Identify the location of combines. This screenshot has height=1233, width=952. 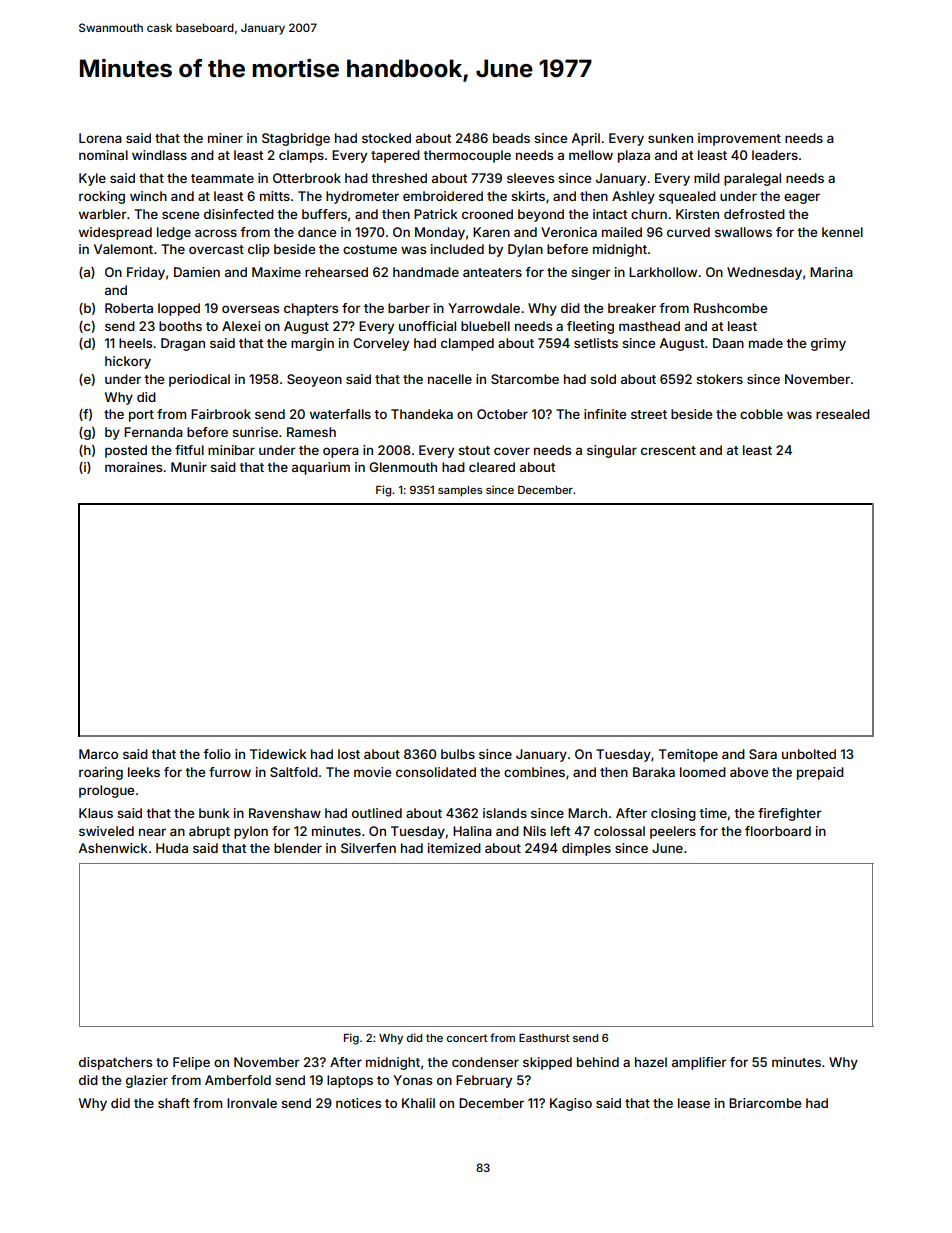
(534, 772).
